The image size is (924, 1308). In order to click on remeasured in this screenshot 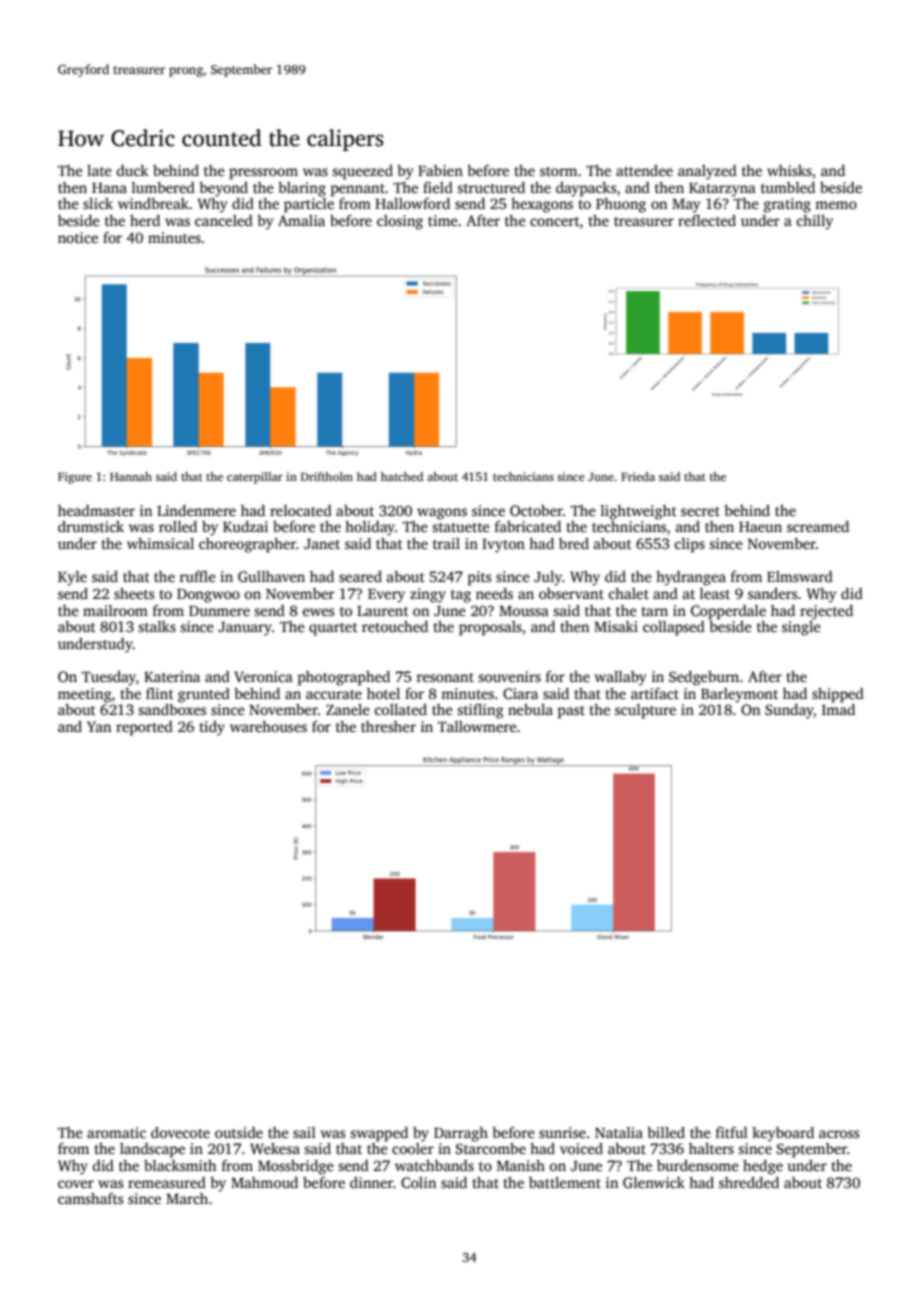, I will do `click(167, 1182)`.
